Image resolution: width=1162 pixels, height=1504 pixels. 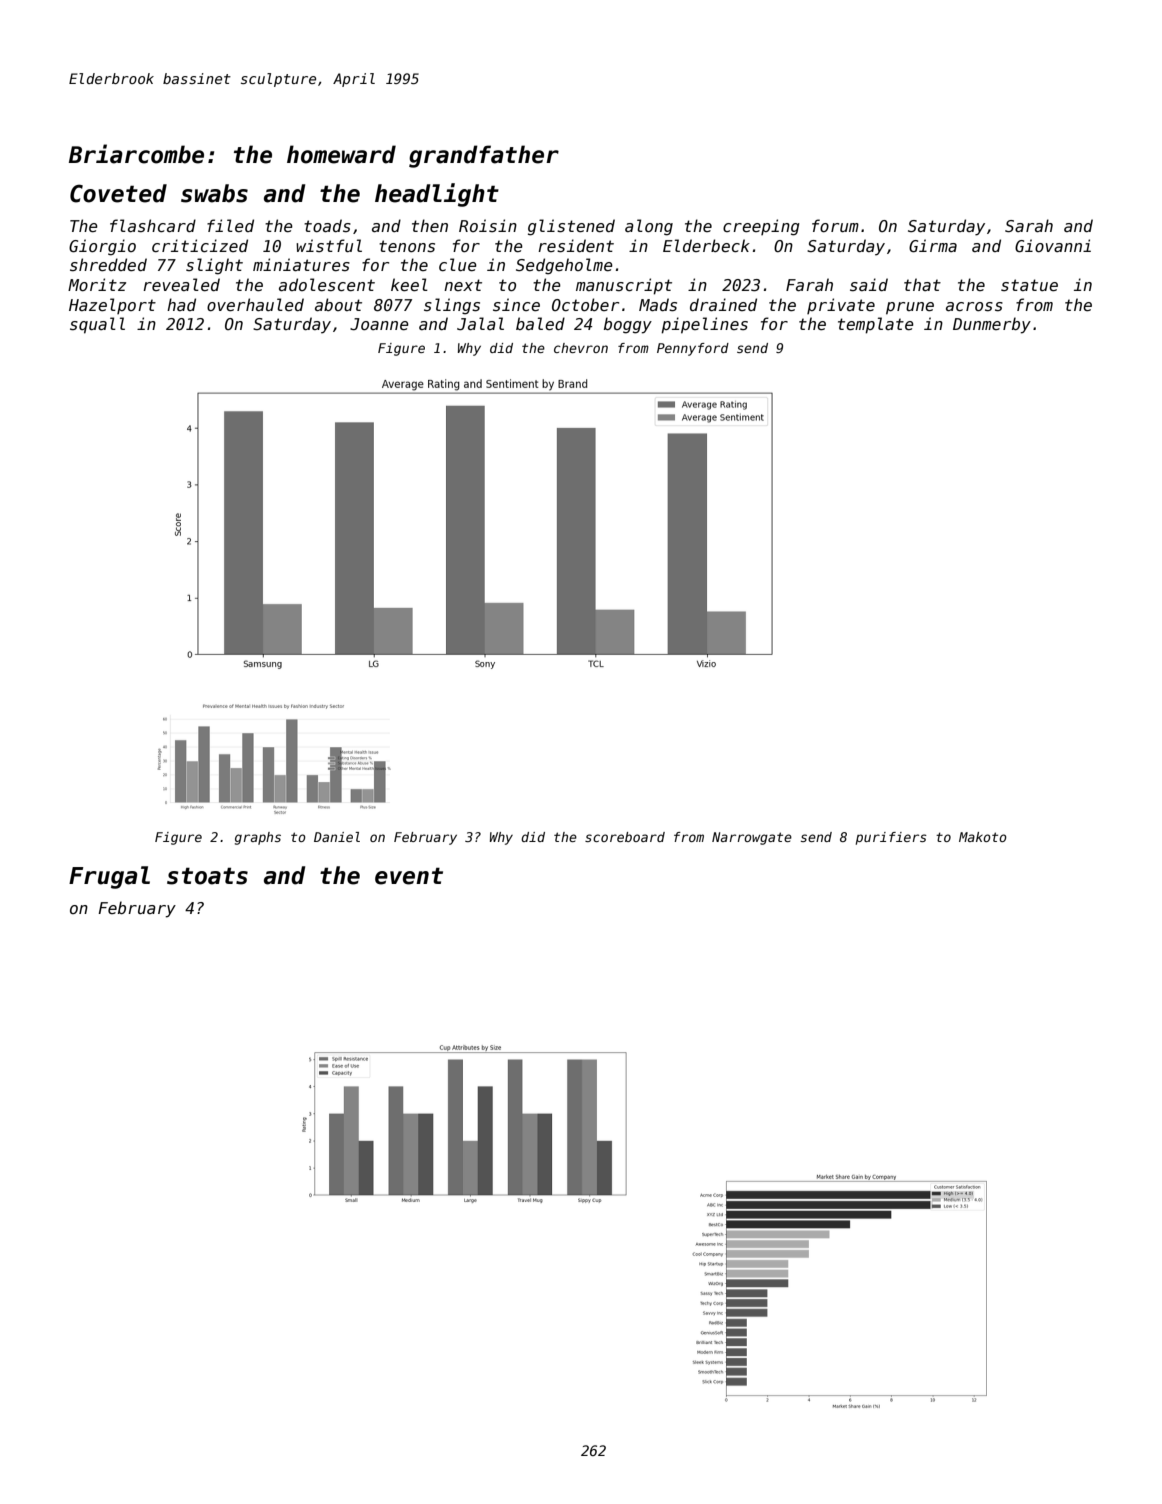 What do you see at coordinates (983, 837) in the screenshot?
I see `Makoto` at bounding box center [983, 837].
